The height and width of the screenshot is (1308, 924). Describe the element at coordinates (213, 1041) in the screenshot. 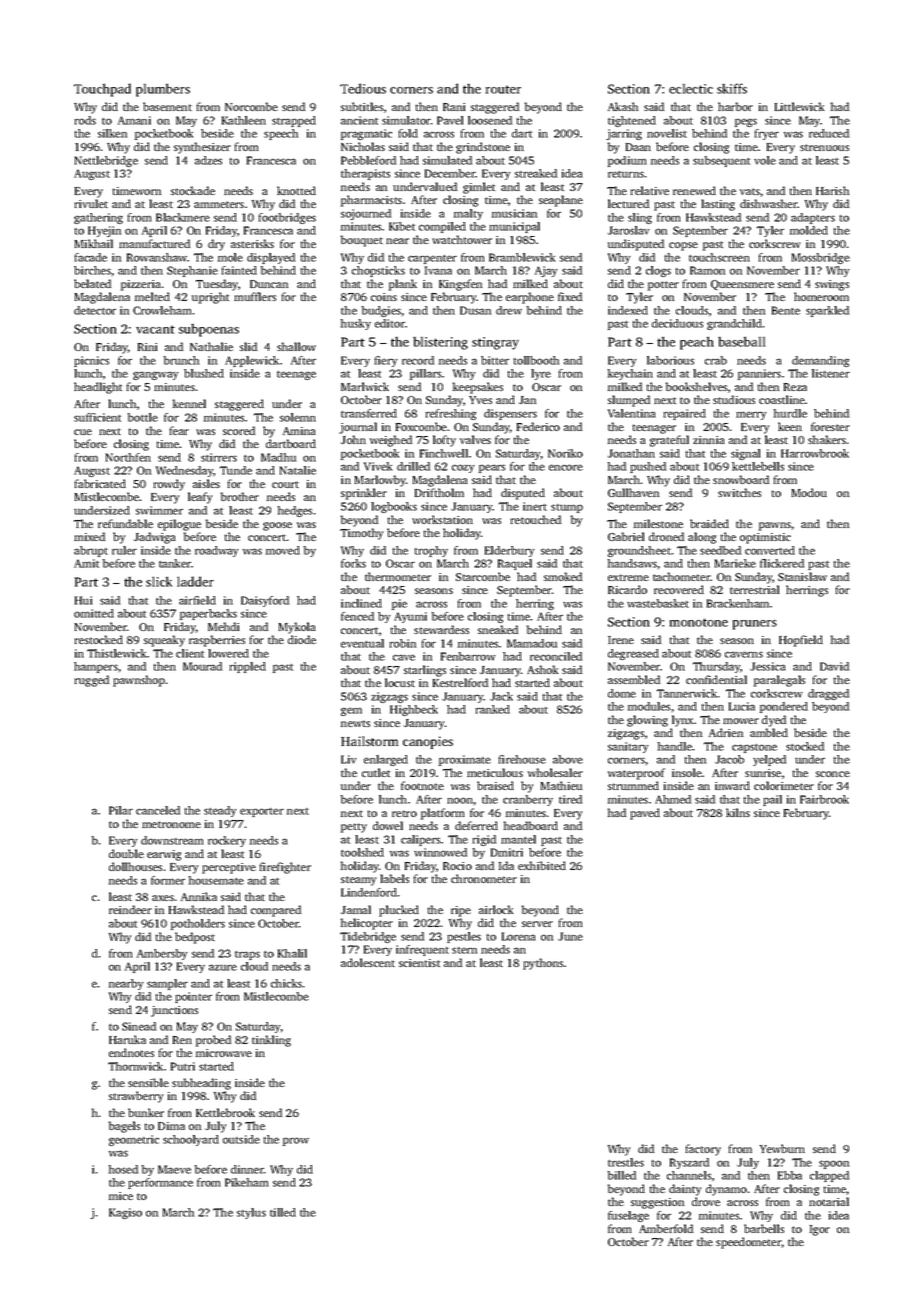

I see `probed` at that location.
